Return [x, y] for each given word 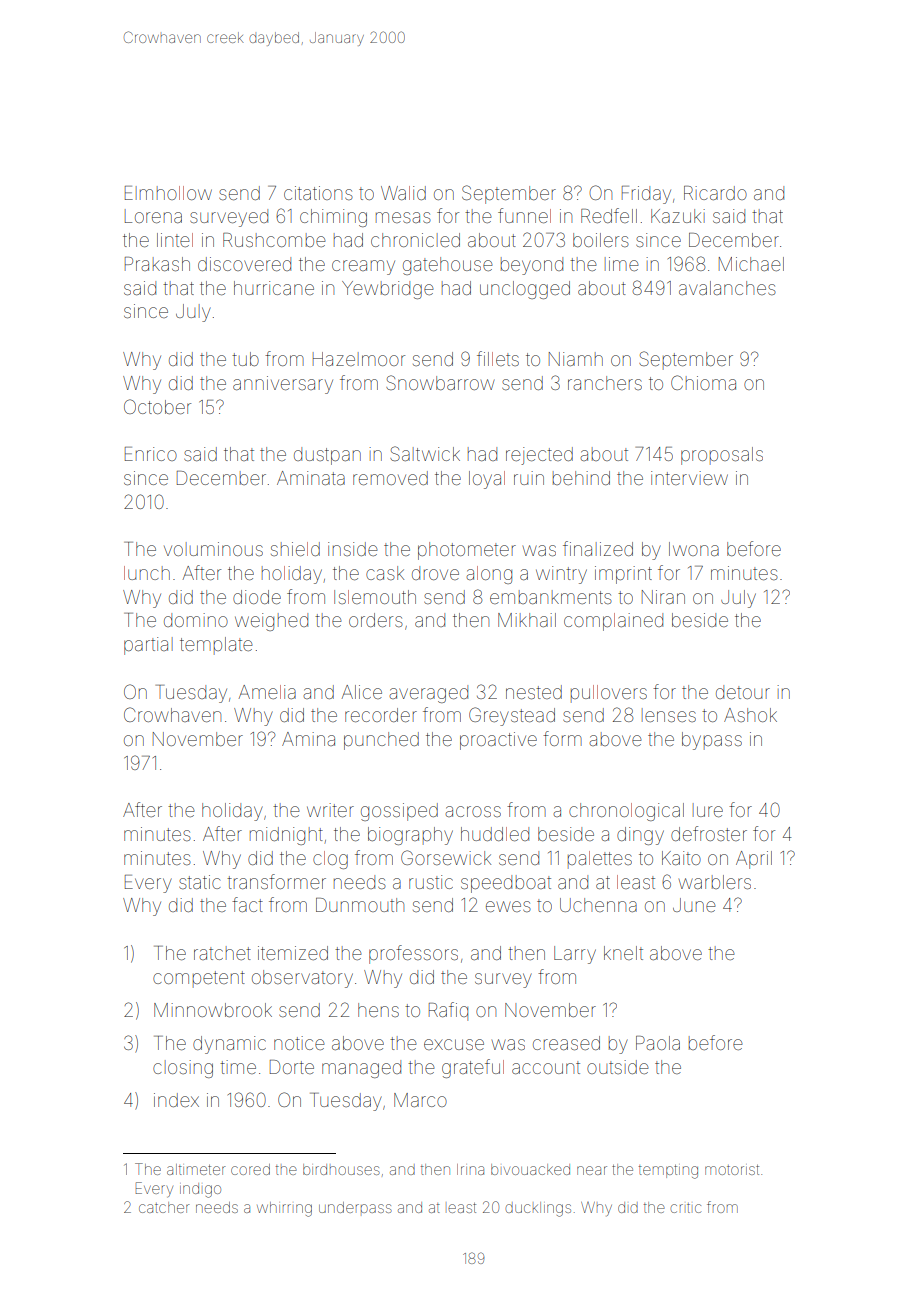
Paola [658, 1043]
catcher [164, 1207]
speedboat [506, 884]
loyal [487, 480]
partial [148, 646]
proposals [722, 456]
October [157, 406]
